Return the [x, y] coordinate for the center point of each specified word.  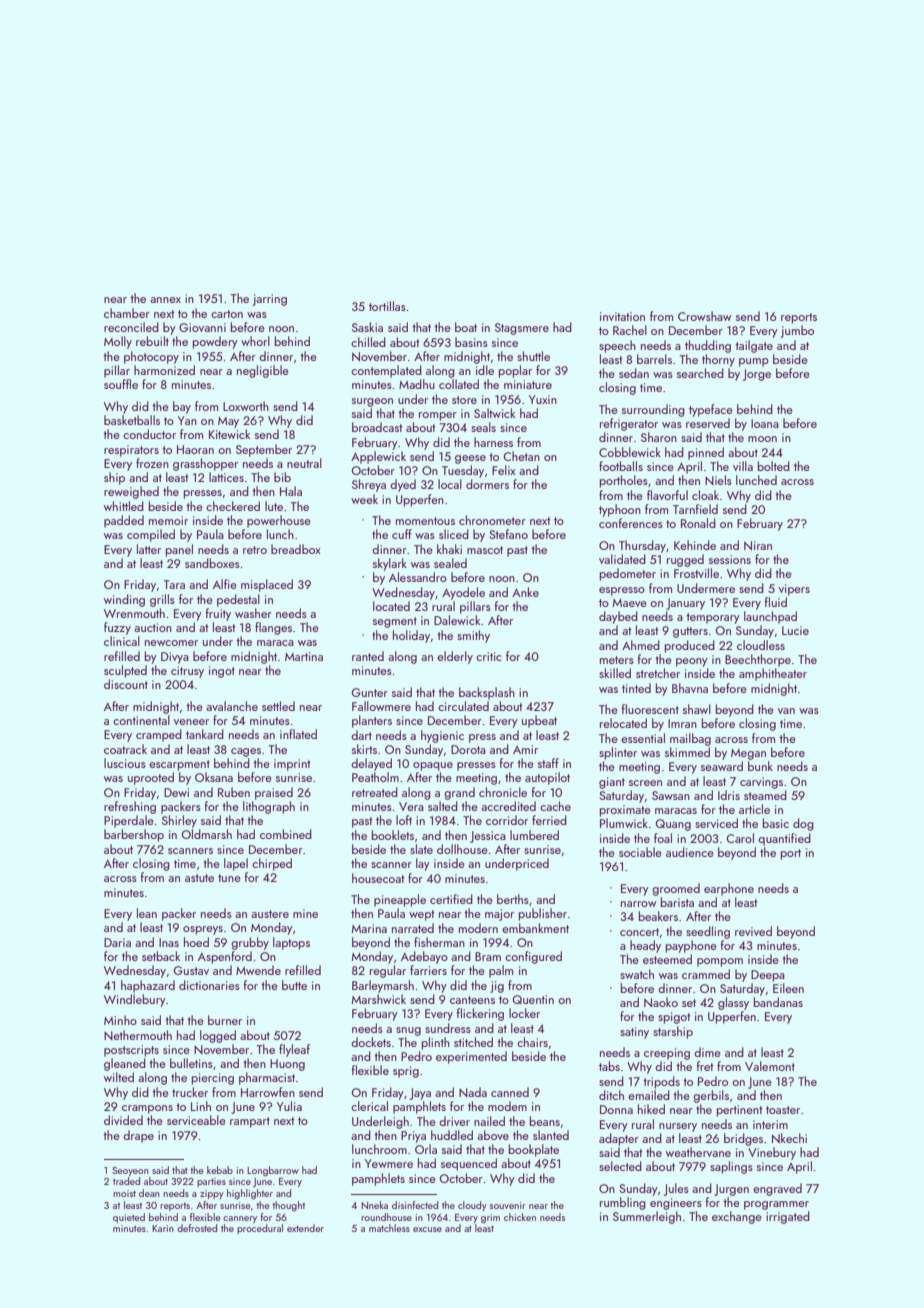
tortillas [387, 306]
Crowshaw [704, 316]
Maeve [630, 603]
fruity [218, 614]
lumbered [534, 835]
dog [803, 824]
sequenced [469, 1164]
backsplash [487, 693]
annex [165, 300]
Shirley [179, 821]
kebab [220, 1170]
